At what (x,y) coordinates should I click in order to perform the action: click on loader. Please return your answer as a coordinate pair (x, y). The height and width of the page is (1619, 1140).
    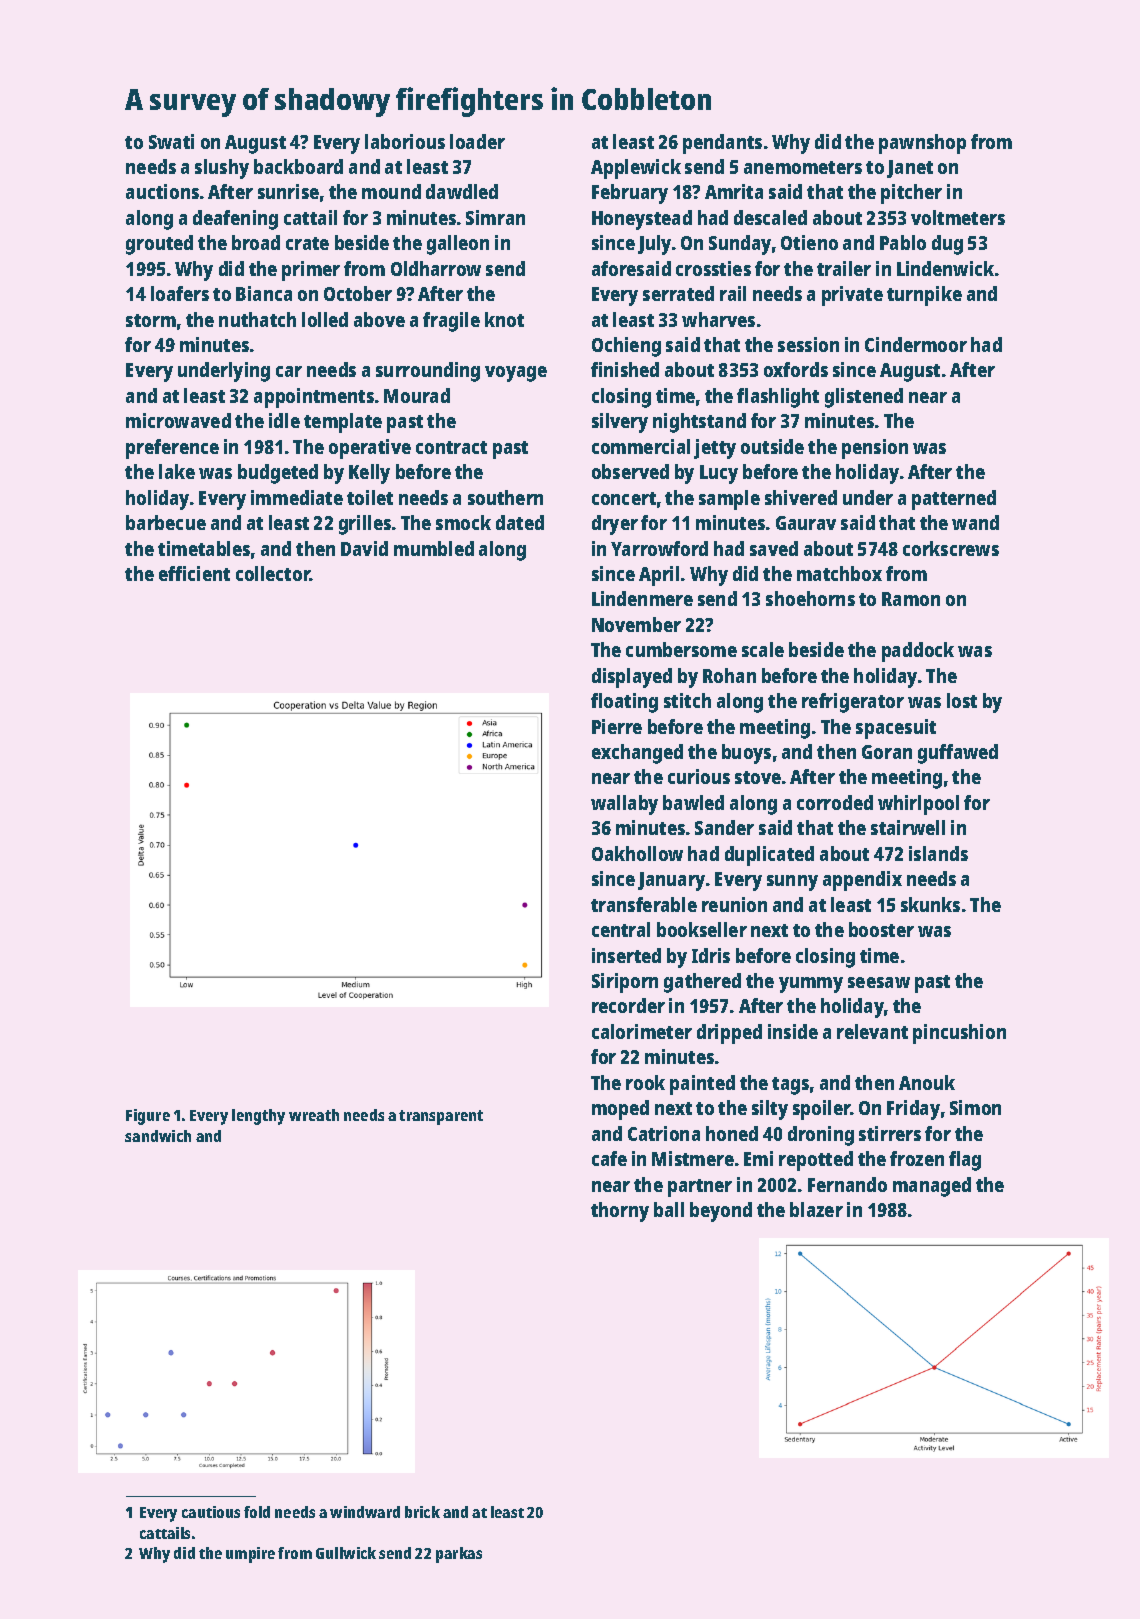
    Looking at the image, I should click on (477, 141).
